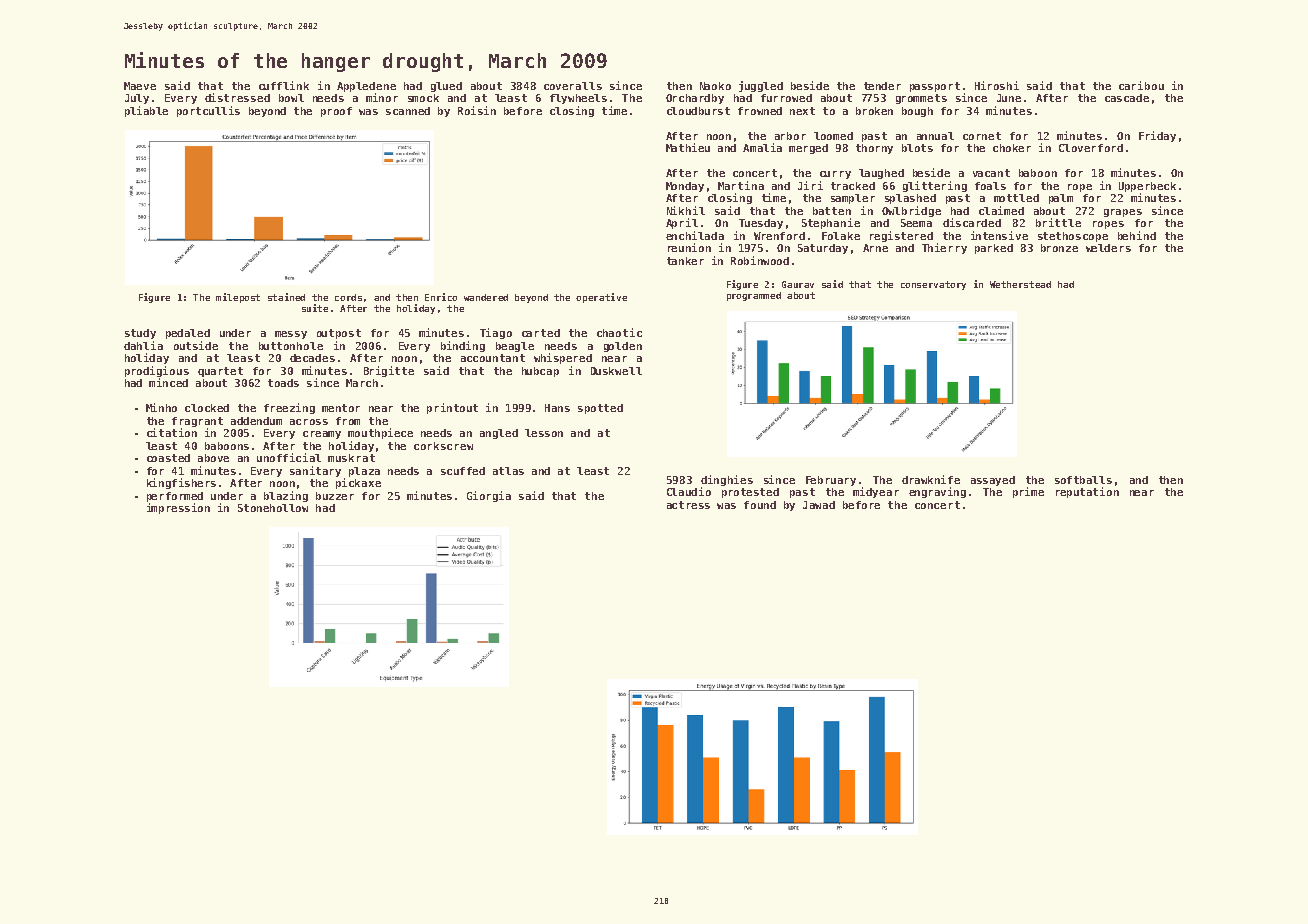 This screenshot has width=1308, height=924. What do you see at coordinates (715, 86) in the screenshot?
I see `Naoko` at bounding box center [715, 86].
